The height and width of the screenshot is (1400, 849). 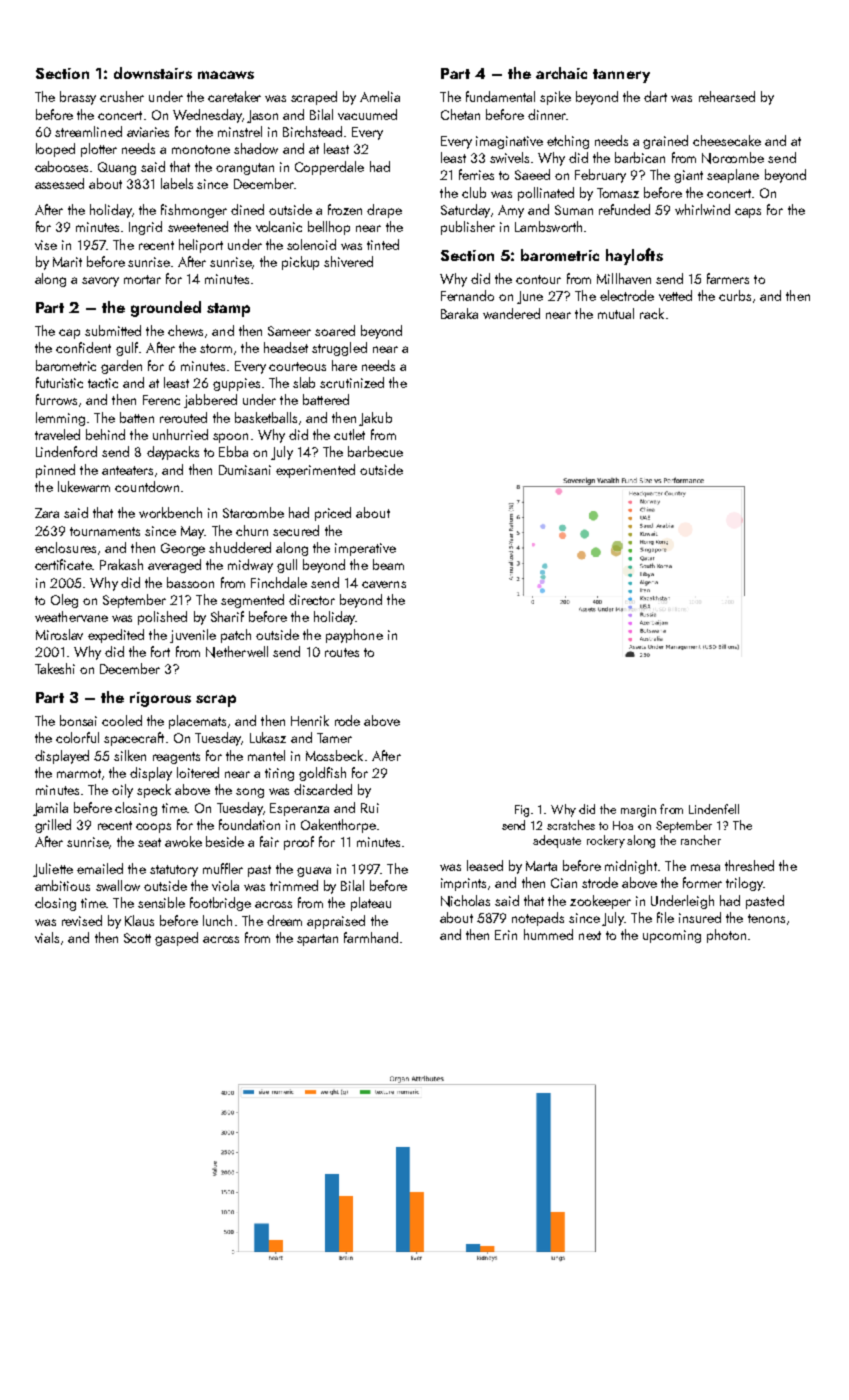 What do you see at coordinates (375, 451) in the screenshot?
I see `barbecue` at bounding box center [375, 451].
